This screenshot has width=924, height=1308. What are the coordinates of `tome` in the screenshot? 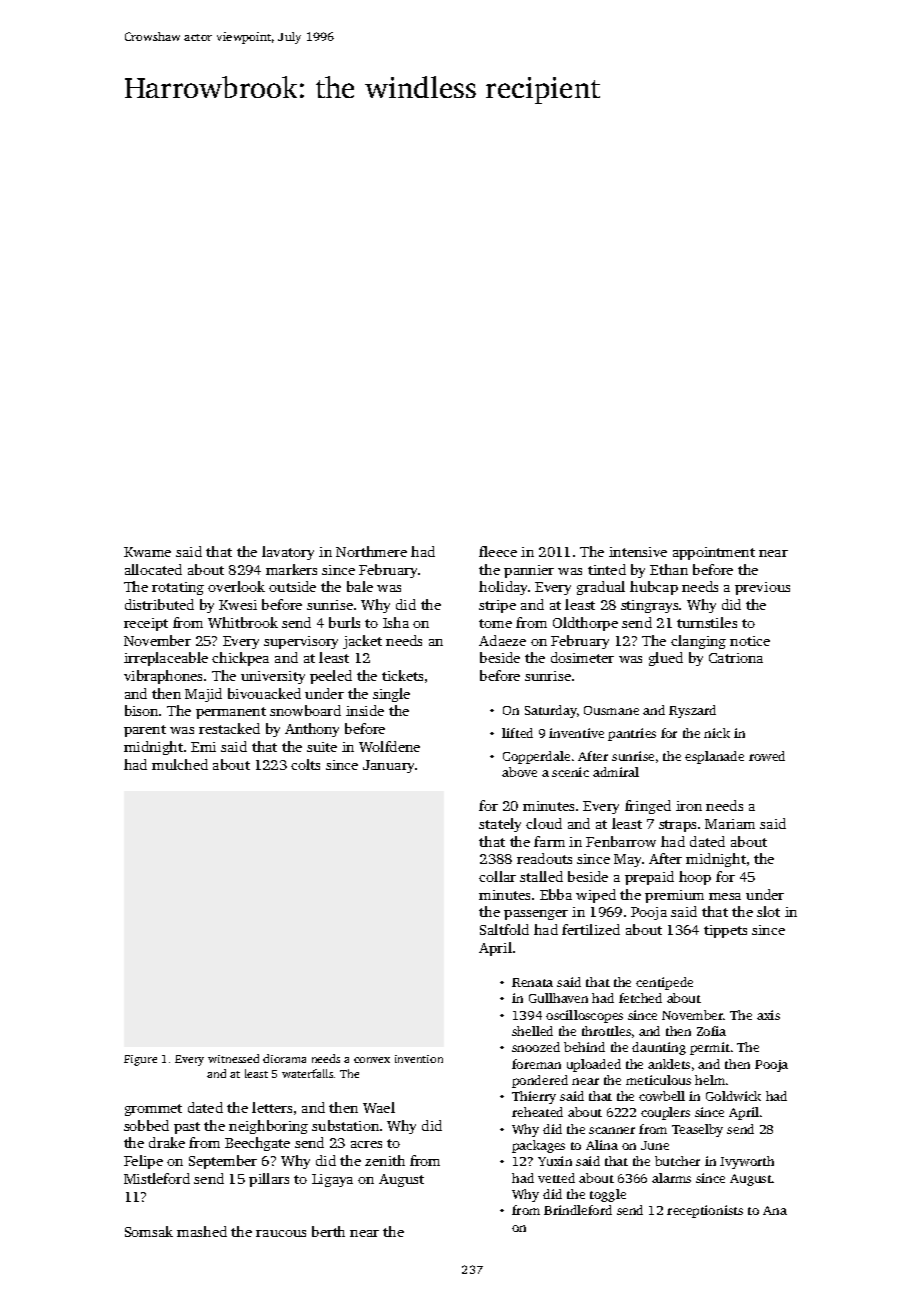 It's located at (495, 623).
